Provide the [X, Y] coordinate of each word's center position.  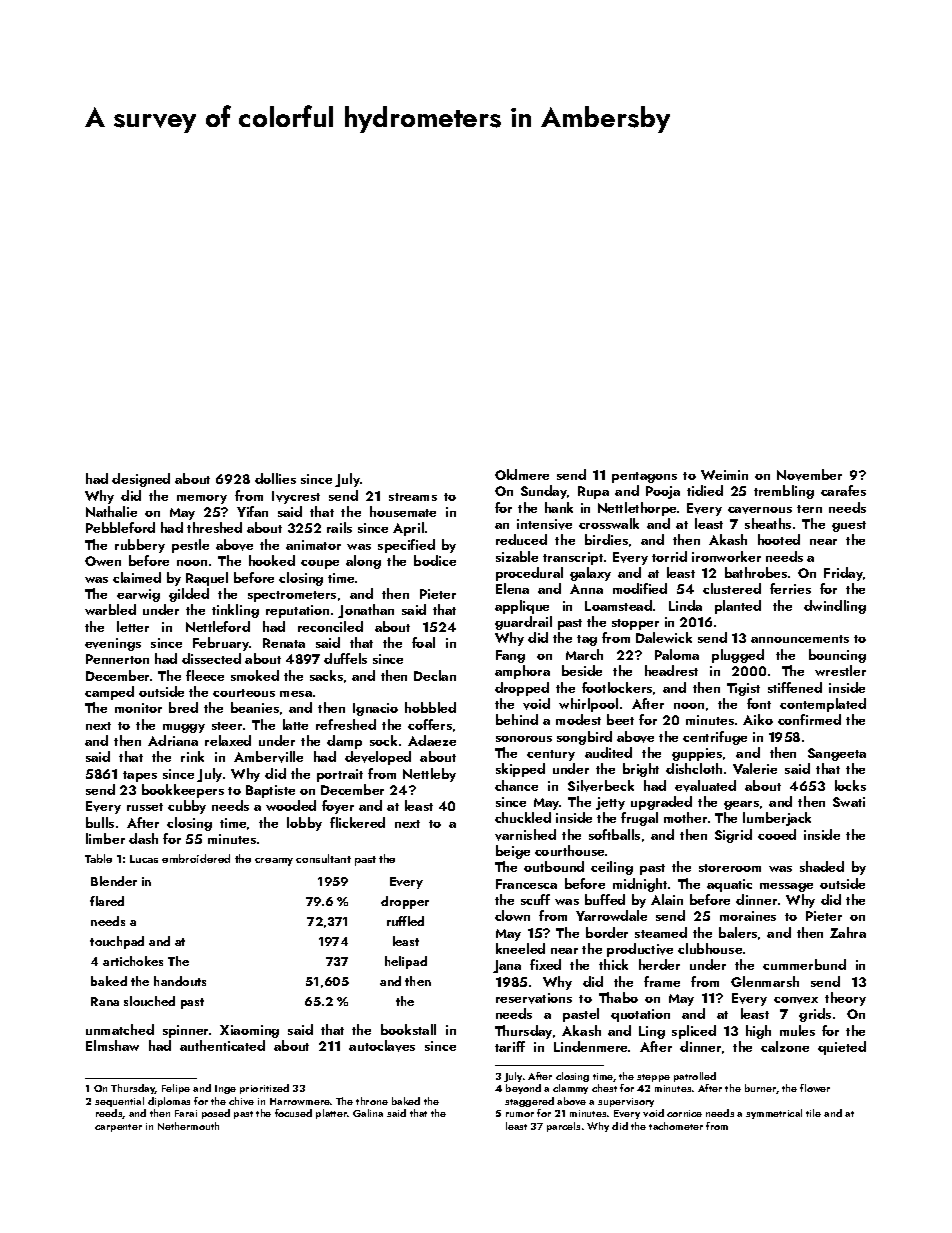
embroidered [196, 858]
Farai [186, 1113]
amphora [522, 672]
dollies [275, 478]
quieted [842, 1048]
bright [641, 770]
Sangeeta [837, 754]
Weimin [724, 475]
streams [413, 497]
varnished [525, 835]
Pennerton [117, 659]
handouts [180, 981]
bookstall [408, 1029]
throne [372, 1101]
